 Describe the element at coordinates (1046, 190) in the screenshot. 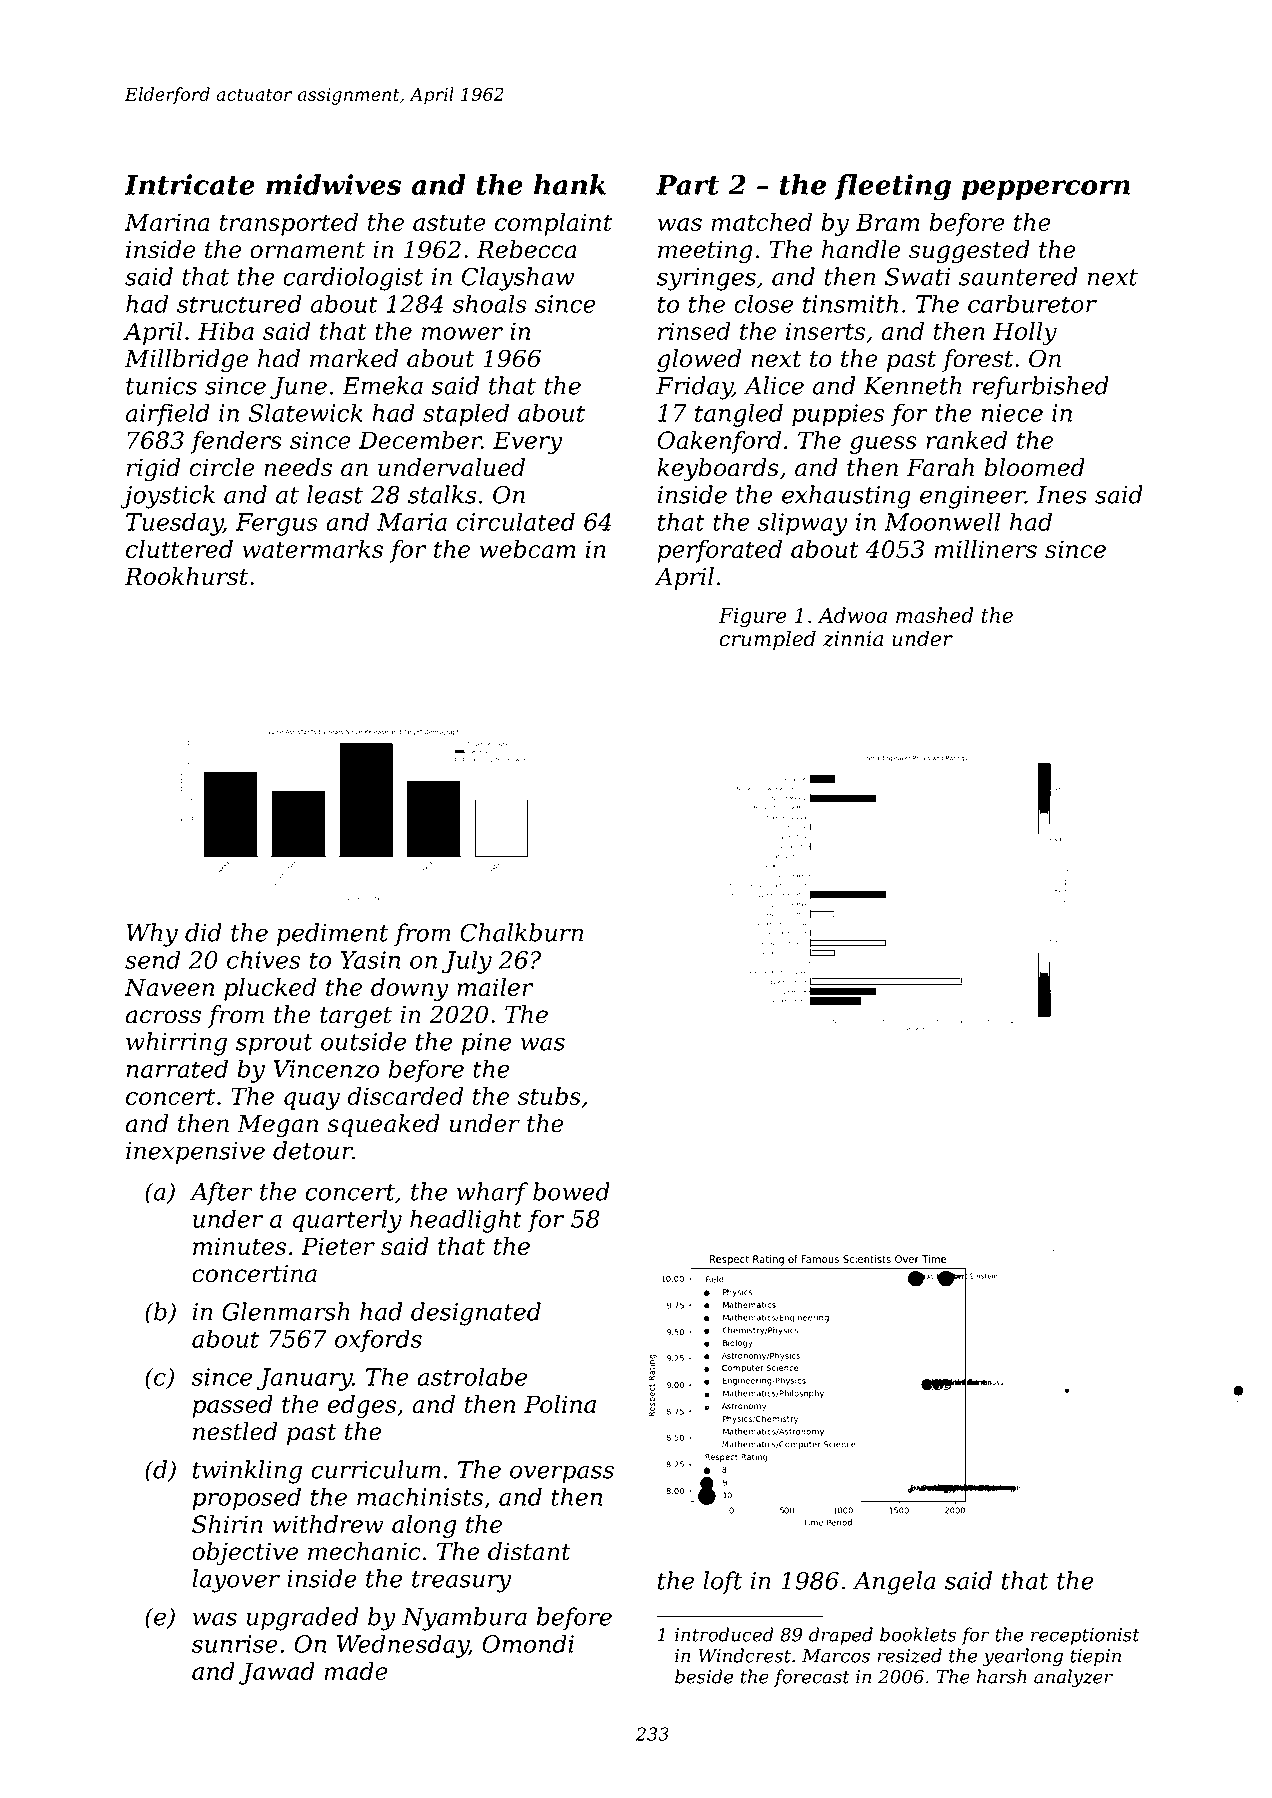

I see `peppercorn` at that location.
